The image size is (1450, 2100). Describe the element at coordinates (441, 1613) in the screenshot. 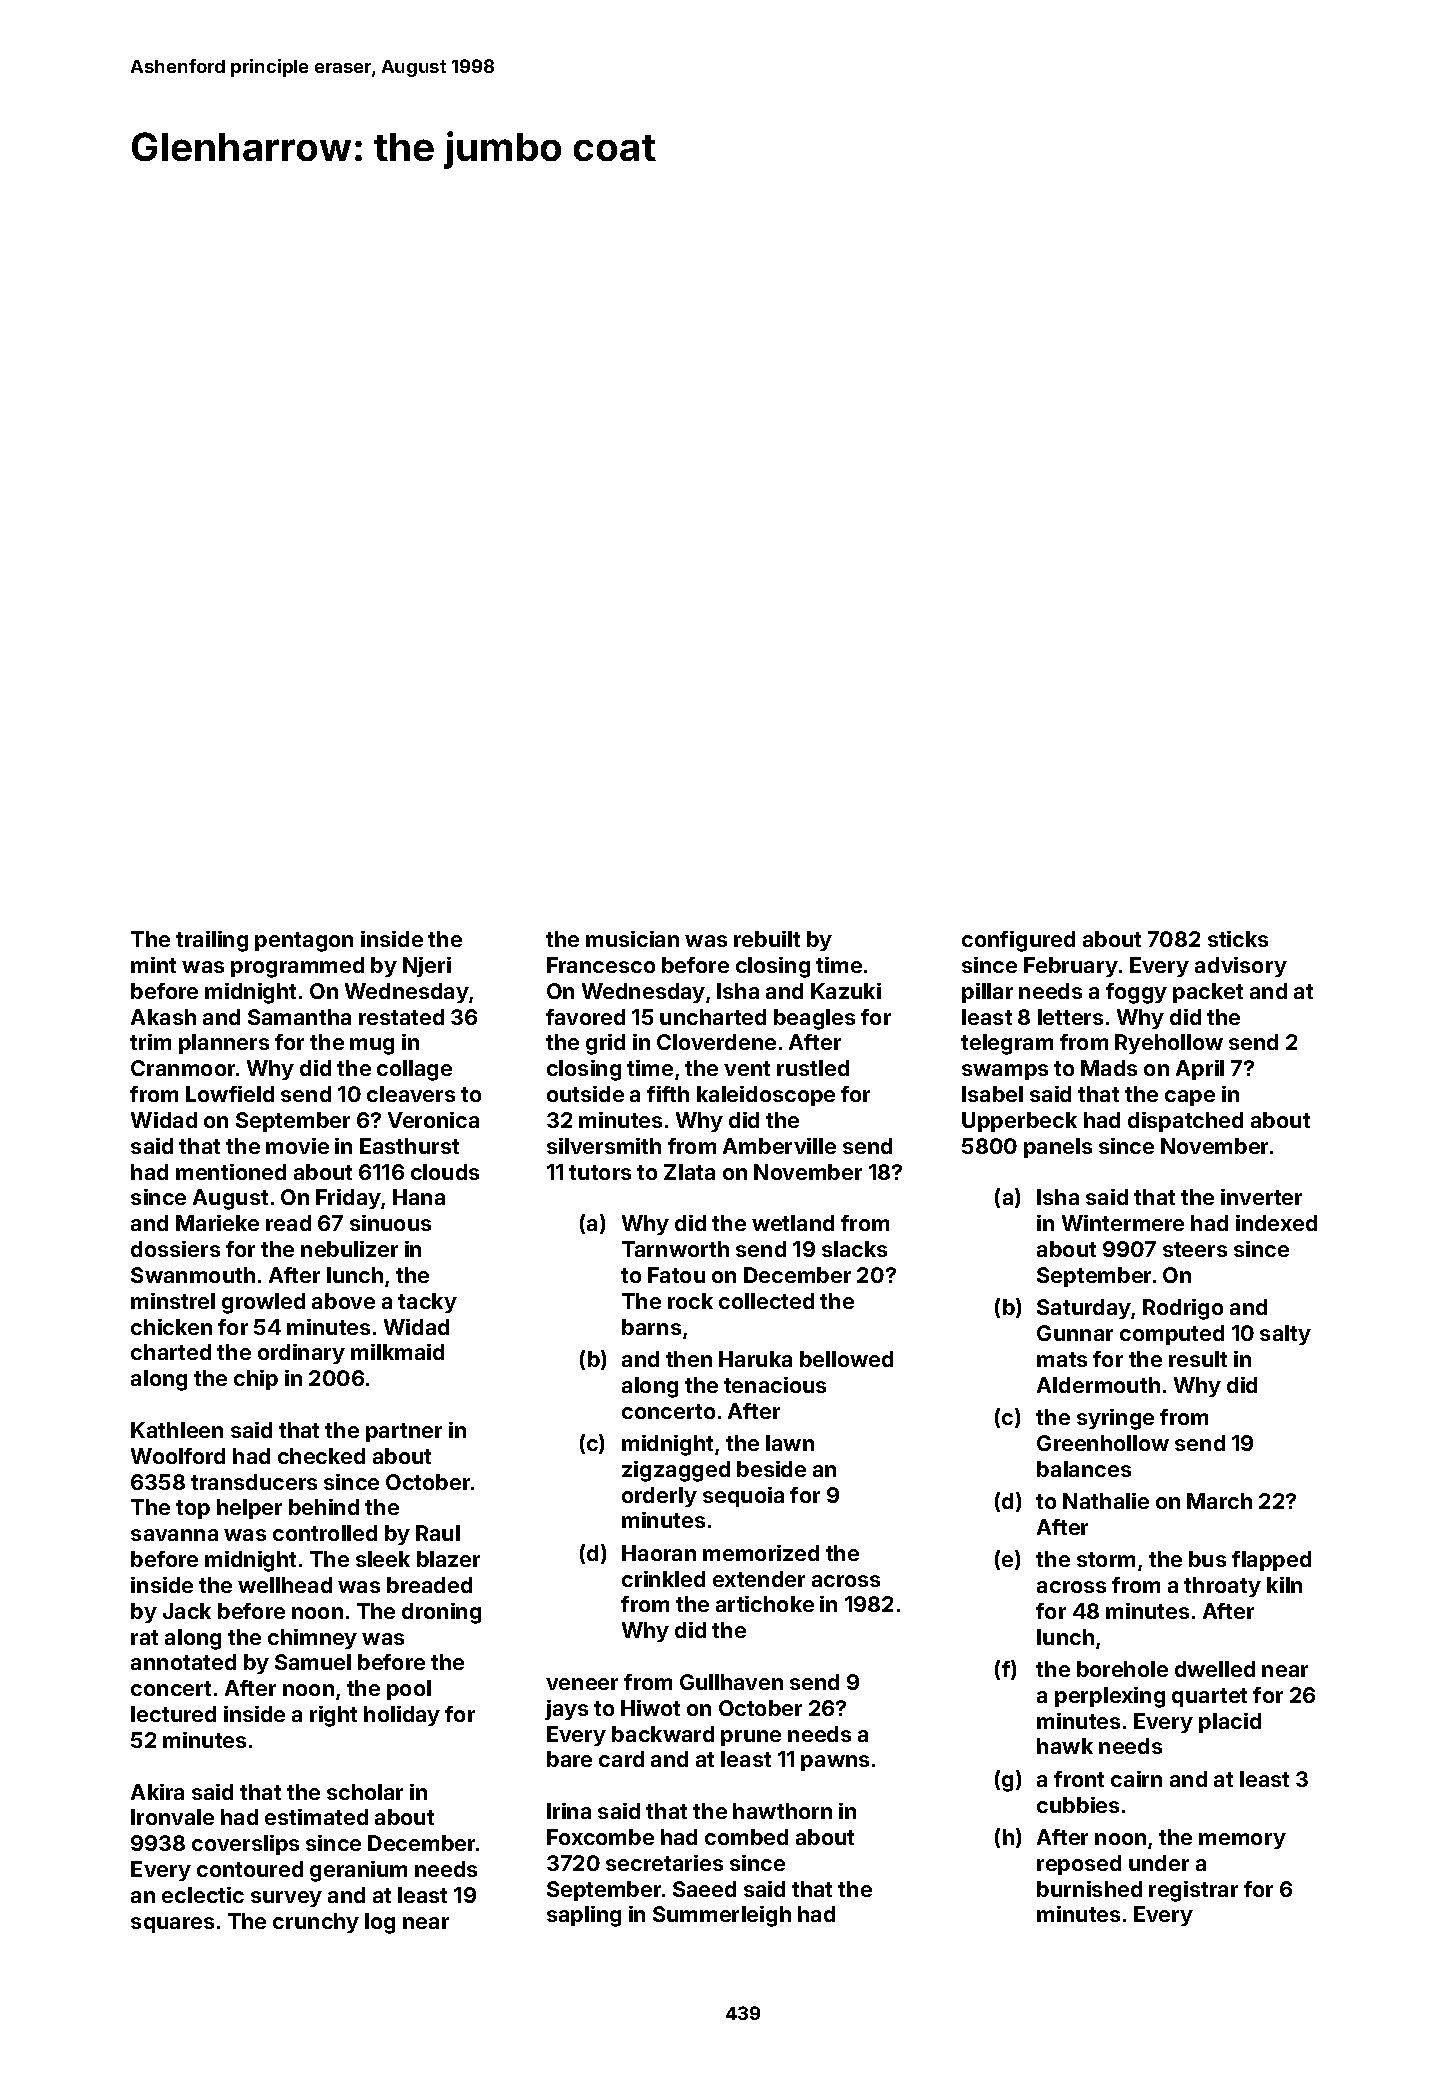

I see `droning` at that location.
